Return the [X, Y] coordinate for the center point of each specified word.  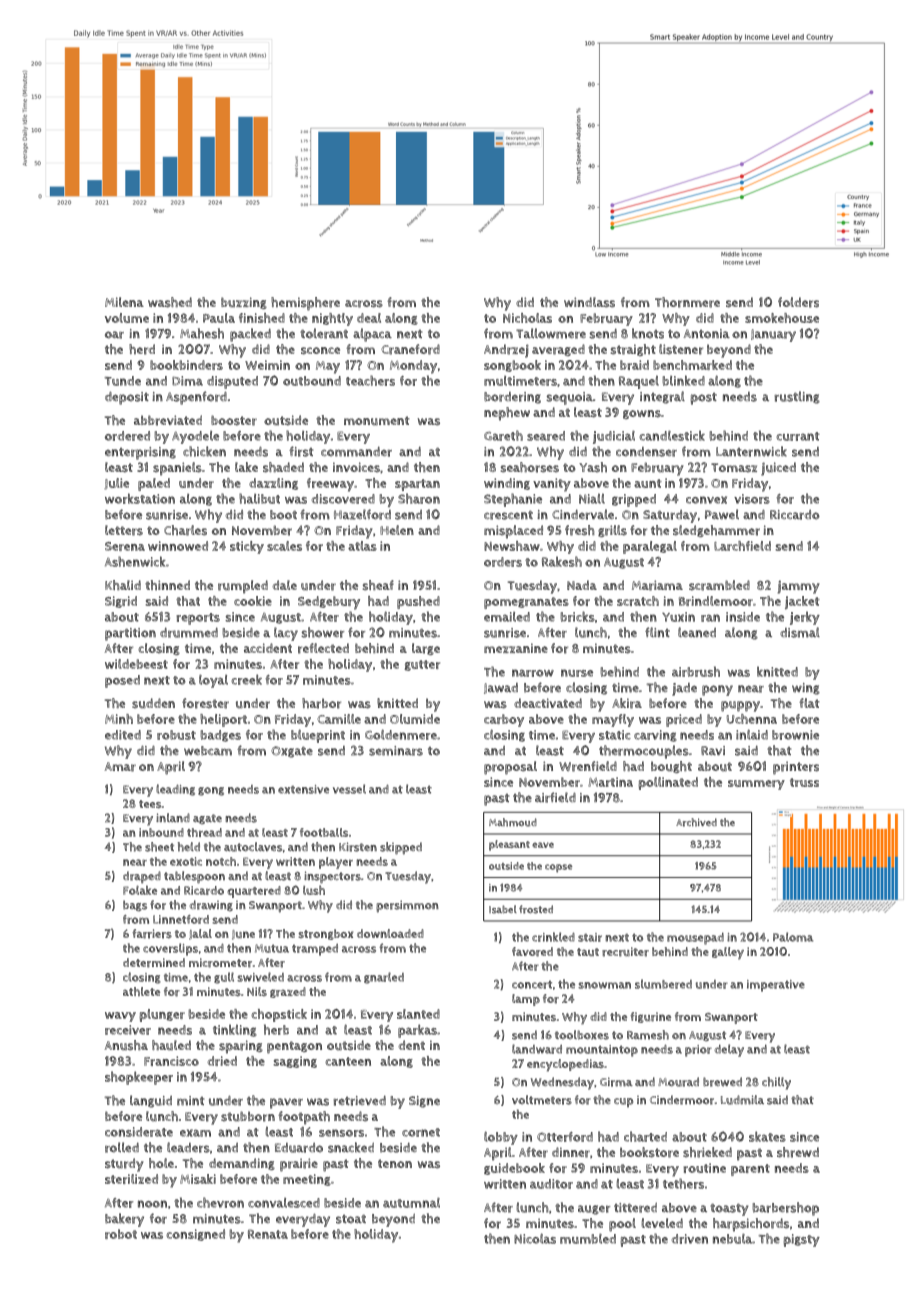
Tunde [123, 381]
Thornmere [687, 302]
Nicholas [527, 318]
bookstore [649, 1152]
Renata [268, 1234]
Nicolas [535, 1238]
